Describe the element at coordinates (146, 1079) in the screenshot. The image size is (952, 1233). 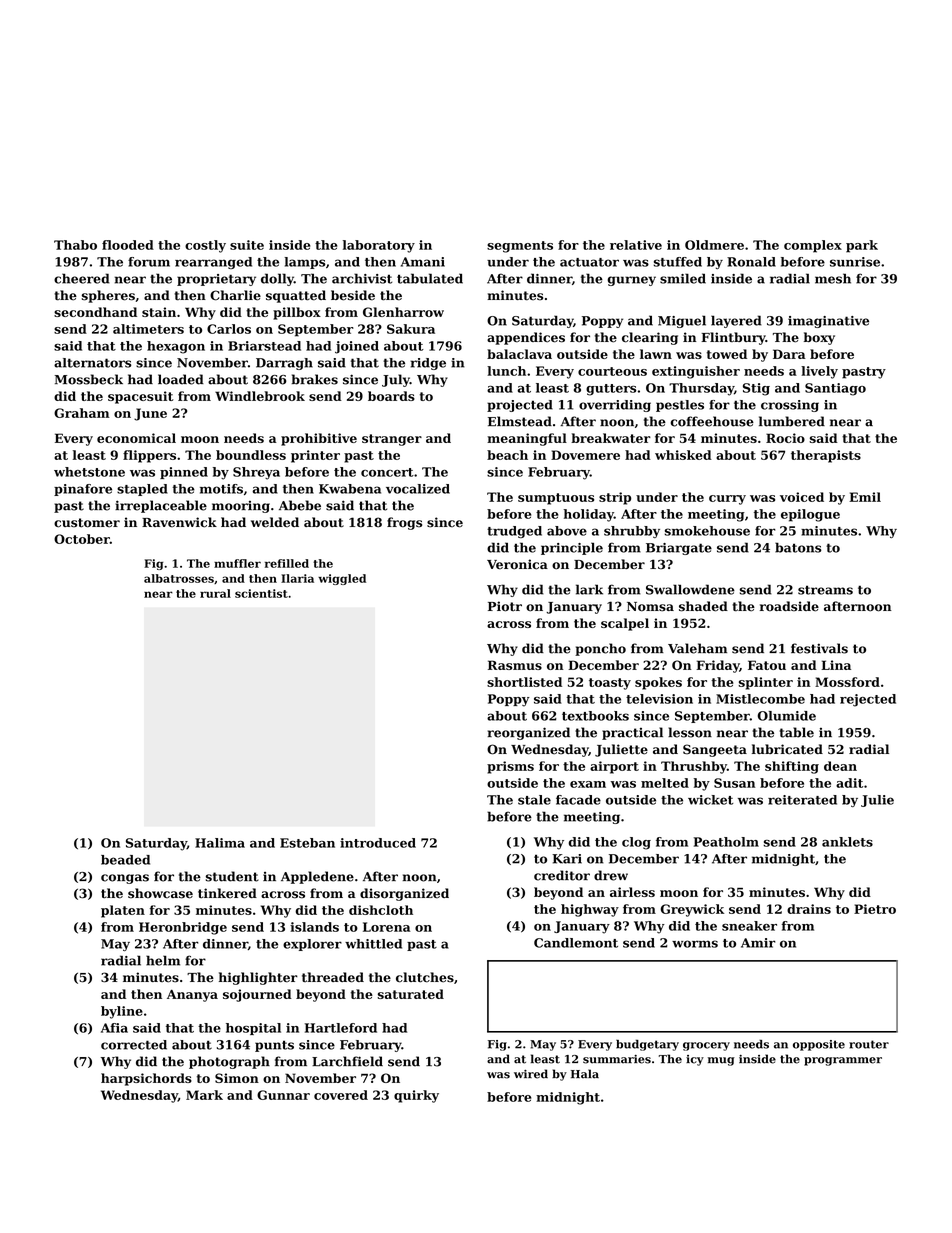
I see `harpsichords` at that location.
